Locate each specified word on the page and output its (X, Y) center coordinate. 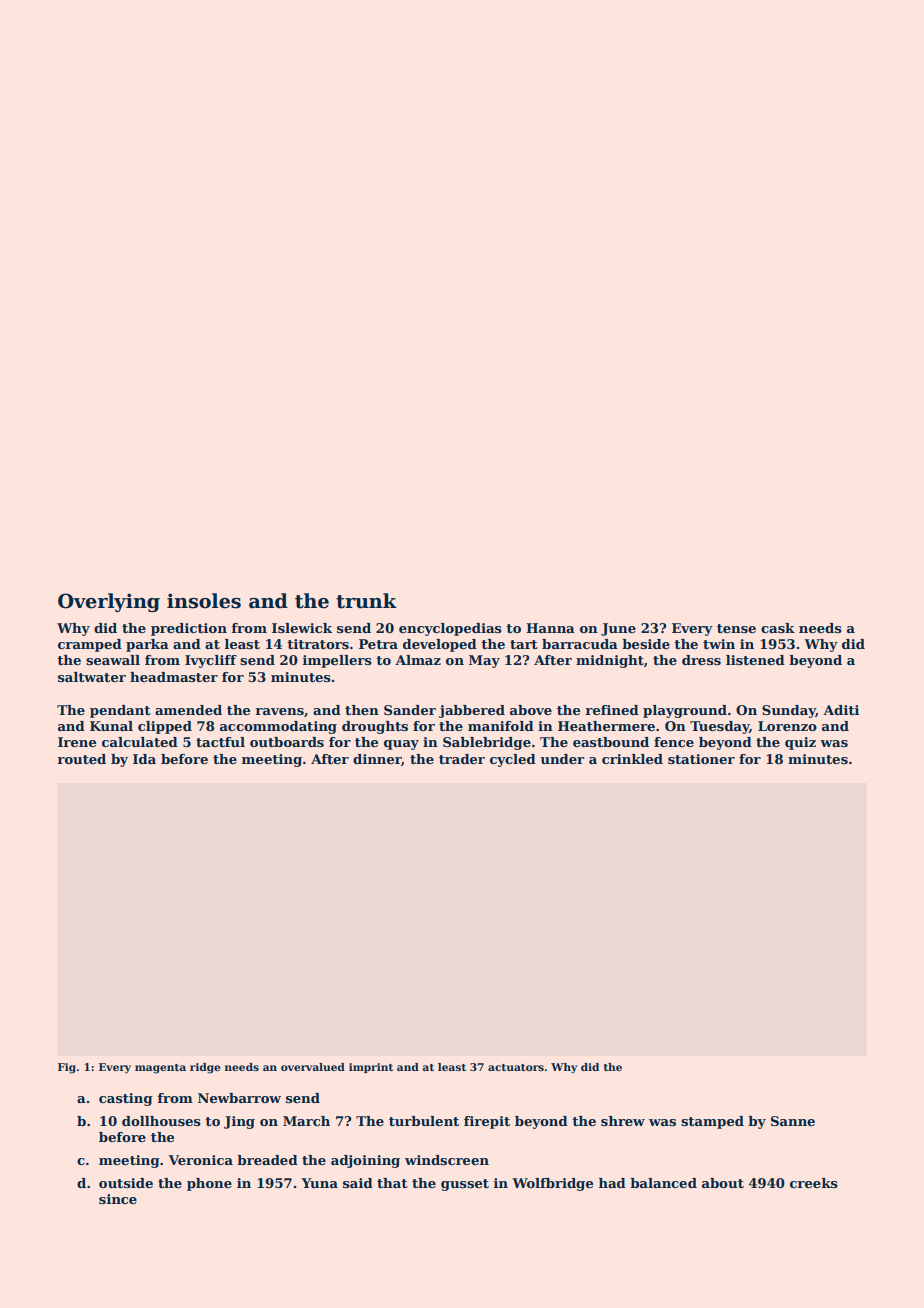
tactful (220, 742)
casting (126, 1099)
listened (755, 660)
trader (462, 759)
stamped (712, 1122)
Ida (144, 759)
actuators (516, 1067)
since (118, 1199)
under (562, 759)
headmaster (174, 677)
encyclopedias (450, 629)
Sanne (793, 1121)
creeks (814, 1183)
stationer (701, 759)
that (392, 1183)
